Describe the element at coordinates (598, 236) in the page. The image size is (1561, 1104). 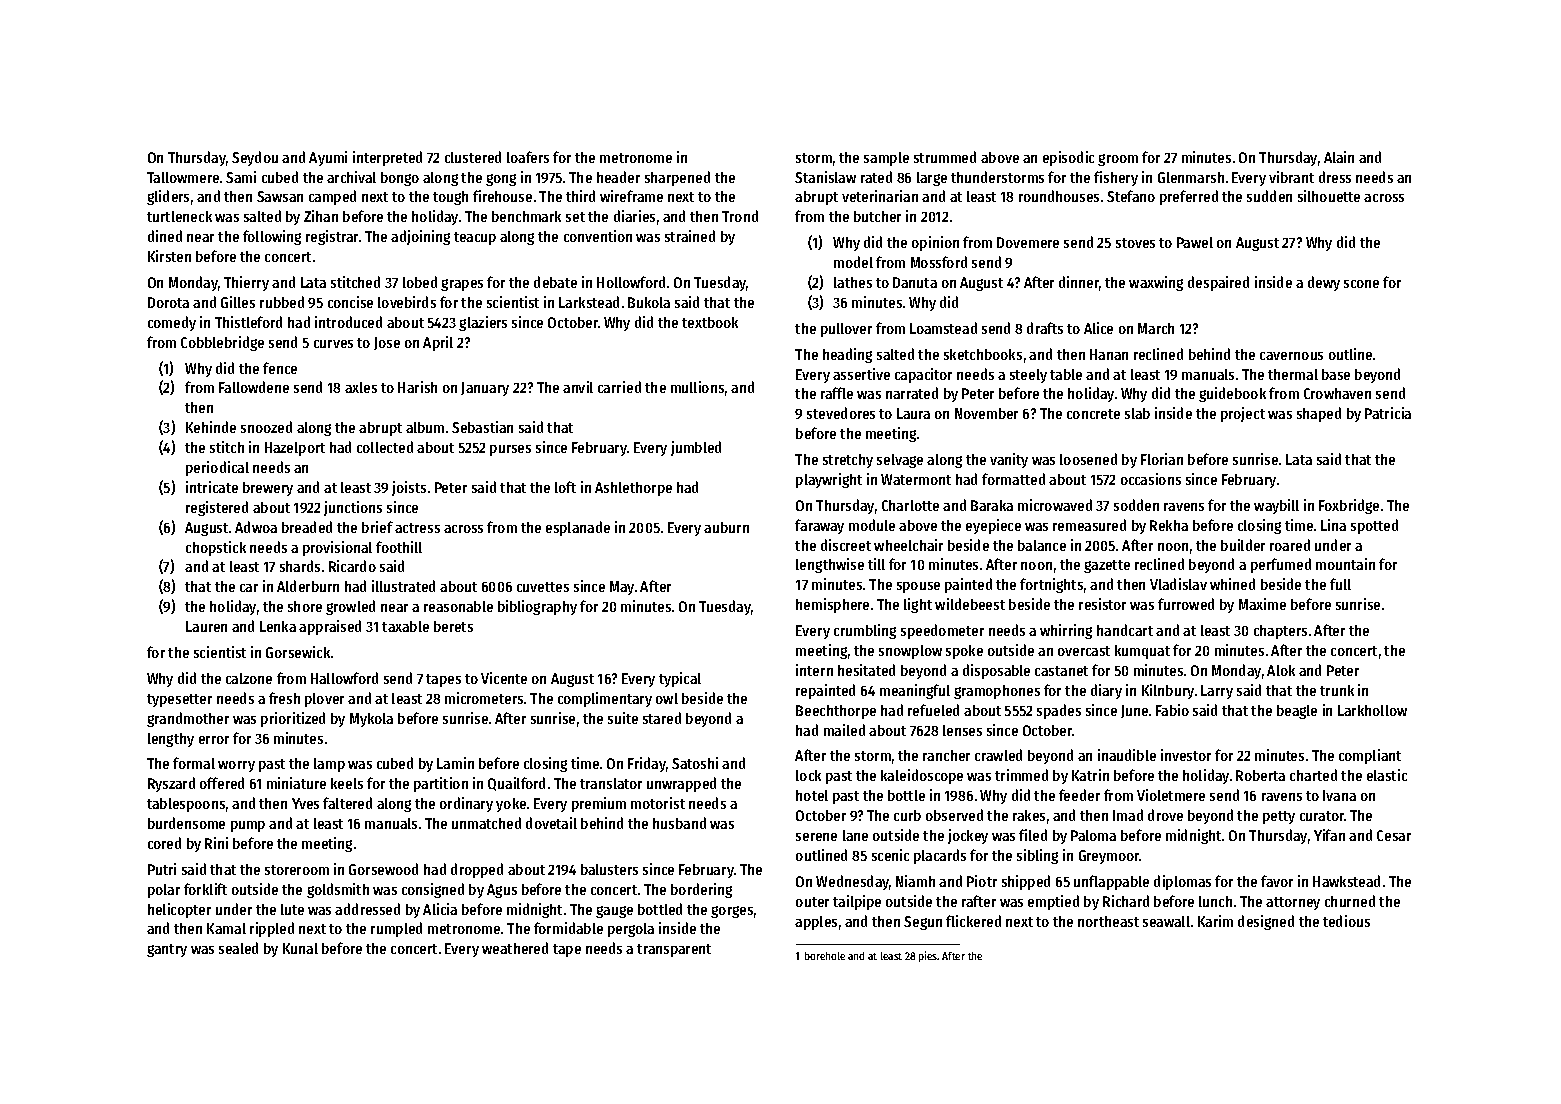
I see `convention` at that location.
